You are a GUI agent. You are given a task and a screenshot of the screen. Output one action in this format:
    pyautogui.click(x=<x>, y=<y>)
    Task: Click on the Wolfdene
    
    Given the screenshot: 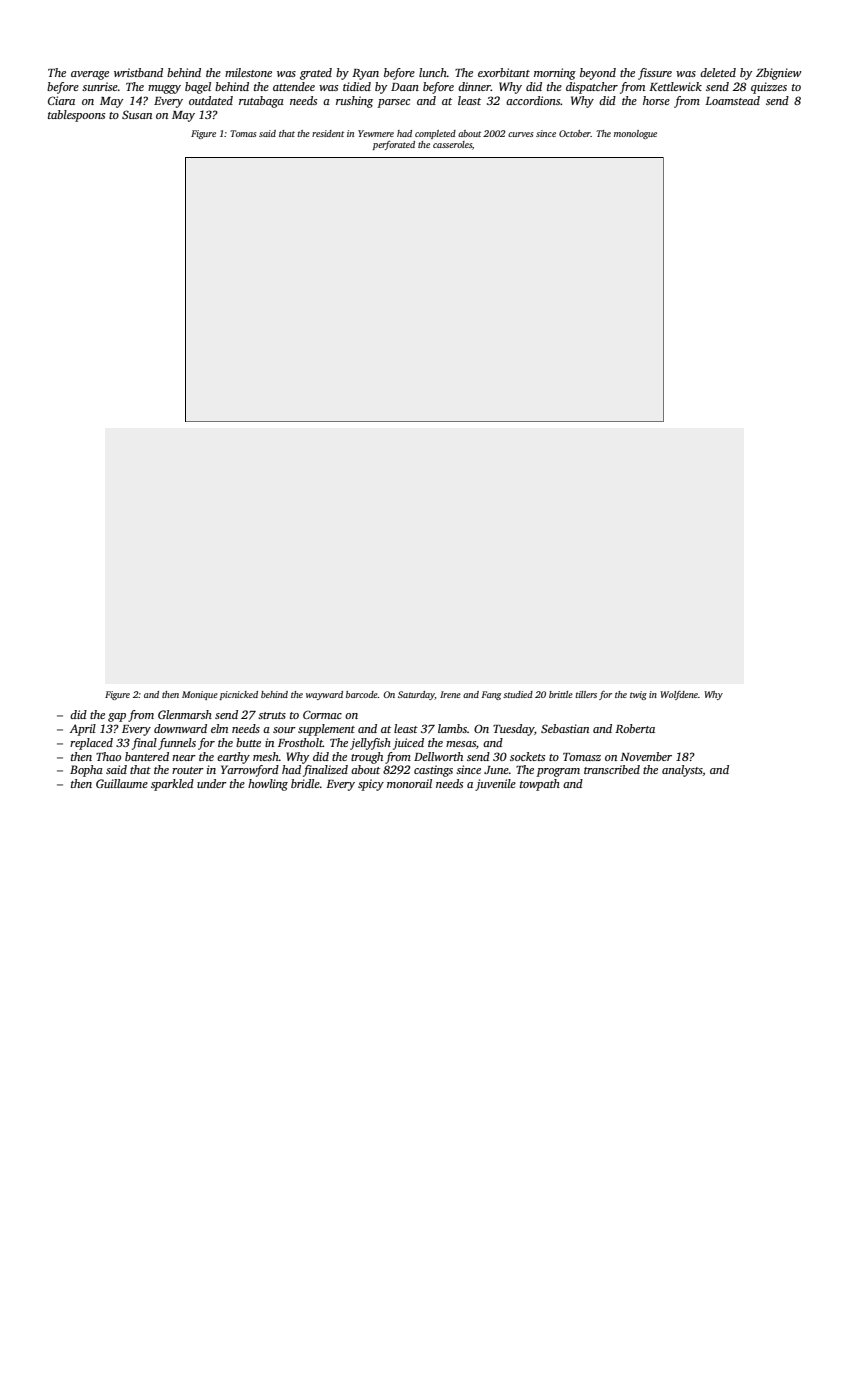 What is the action you would take?
    pyautogui.click(x=679, y=695)
